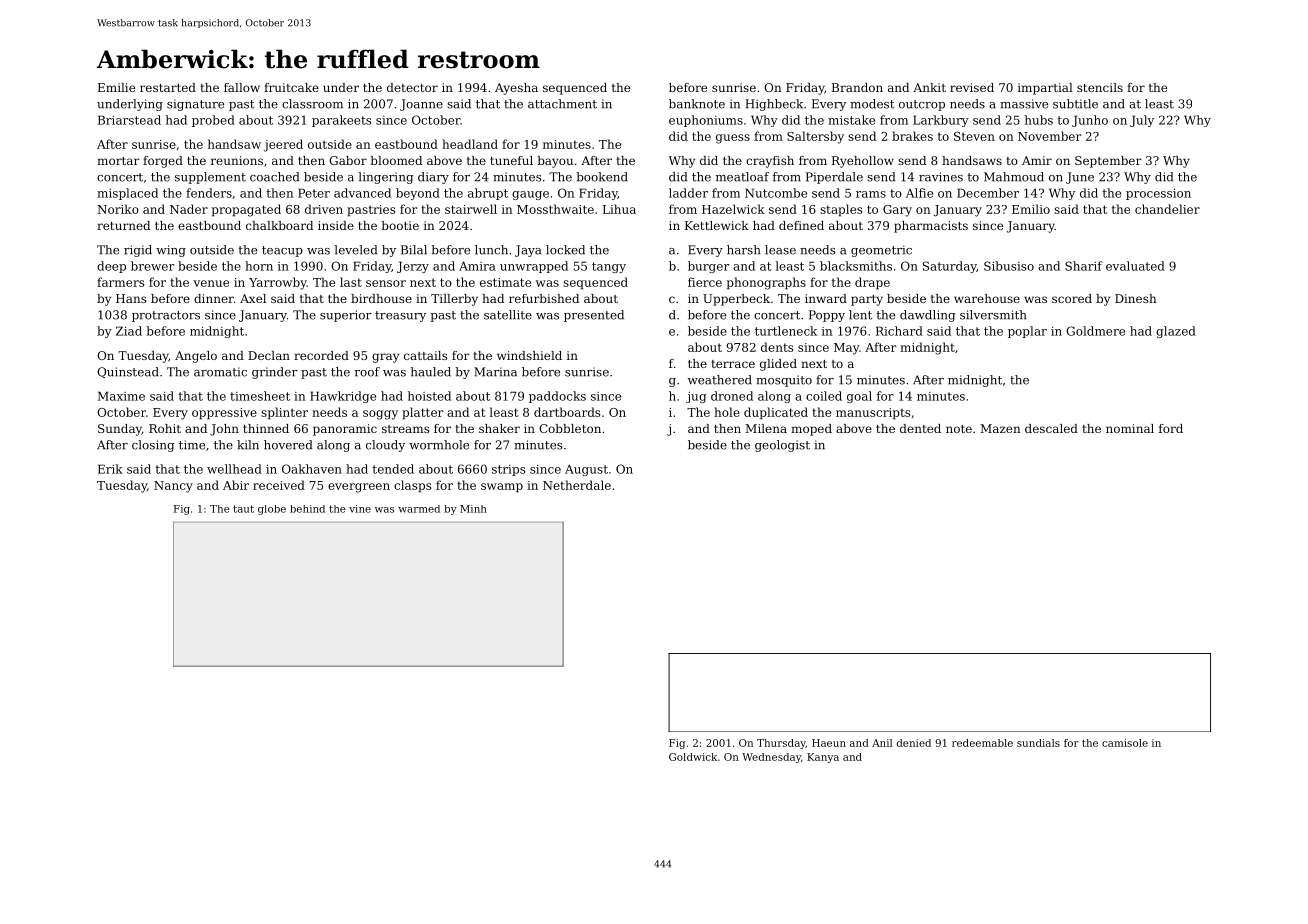  I want to click on hovered, so click(288, 445).
